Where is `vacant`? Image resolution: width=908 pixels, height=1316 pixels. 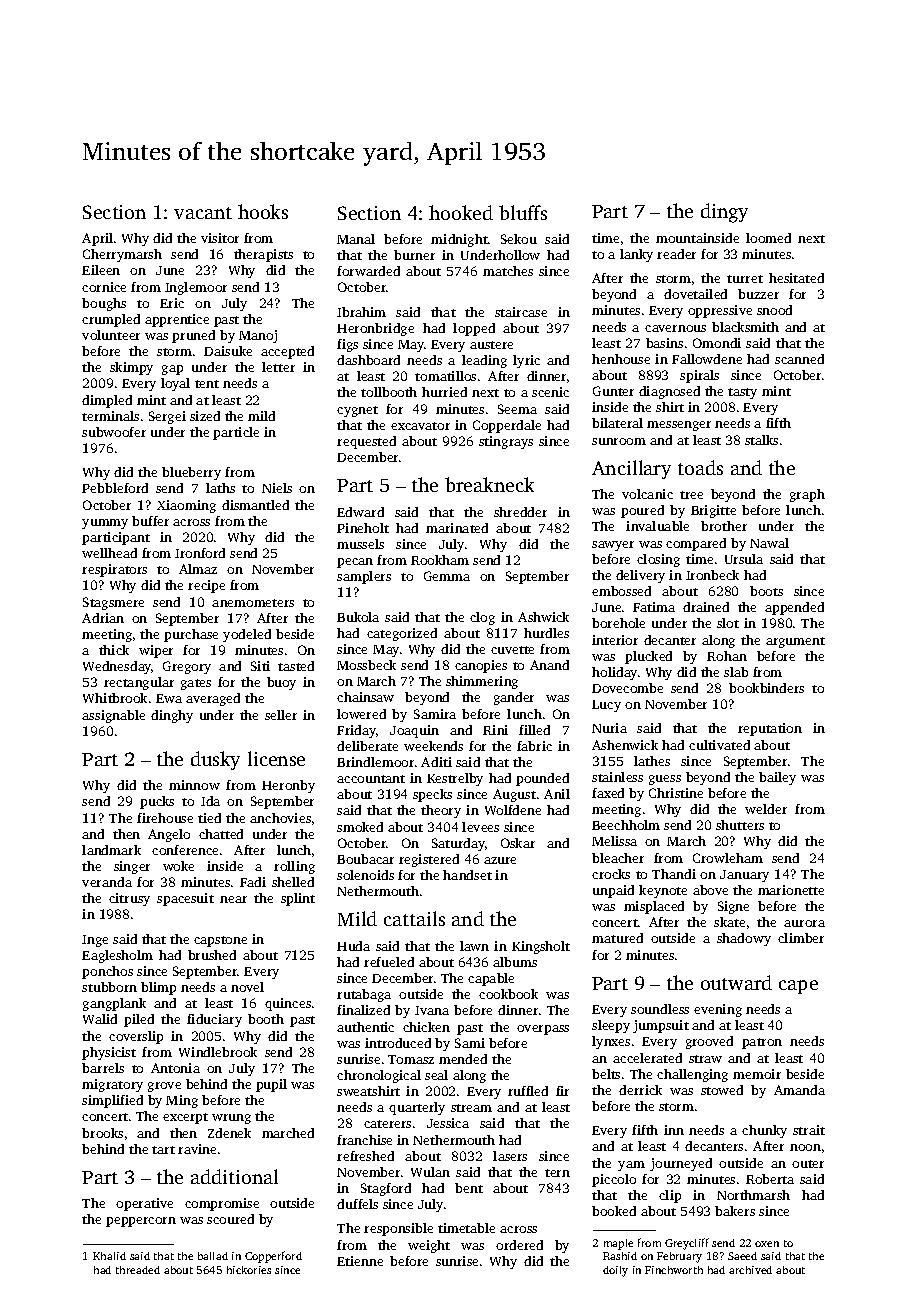
vacant is located at coordinates (203, 213).
